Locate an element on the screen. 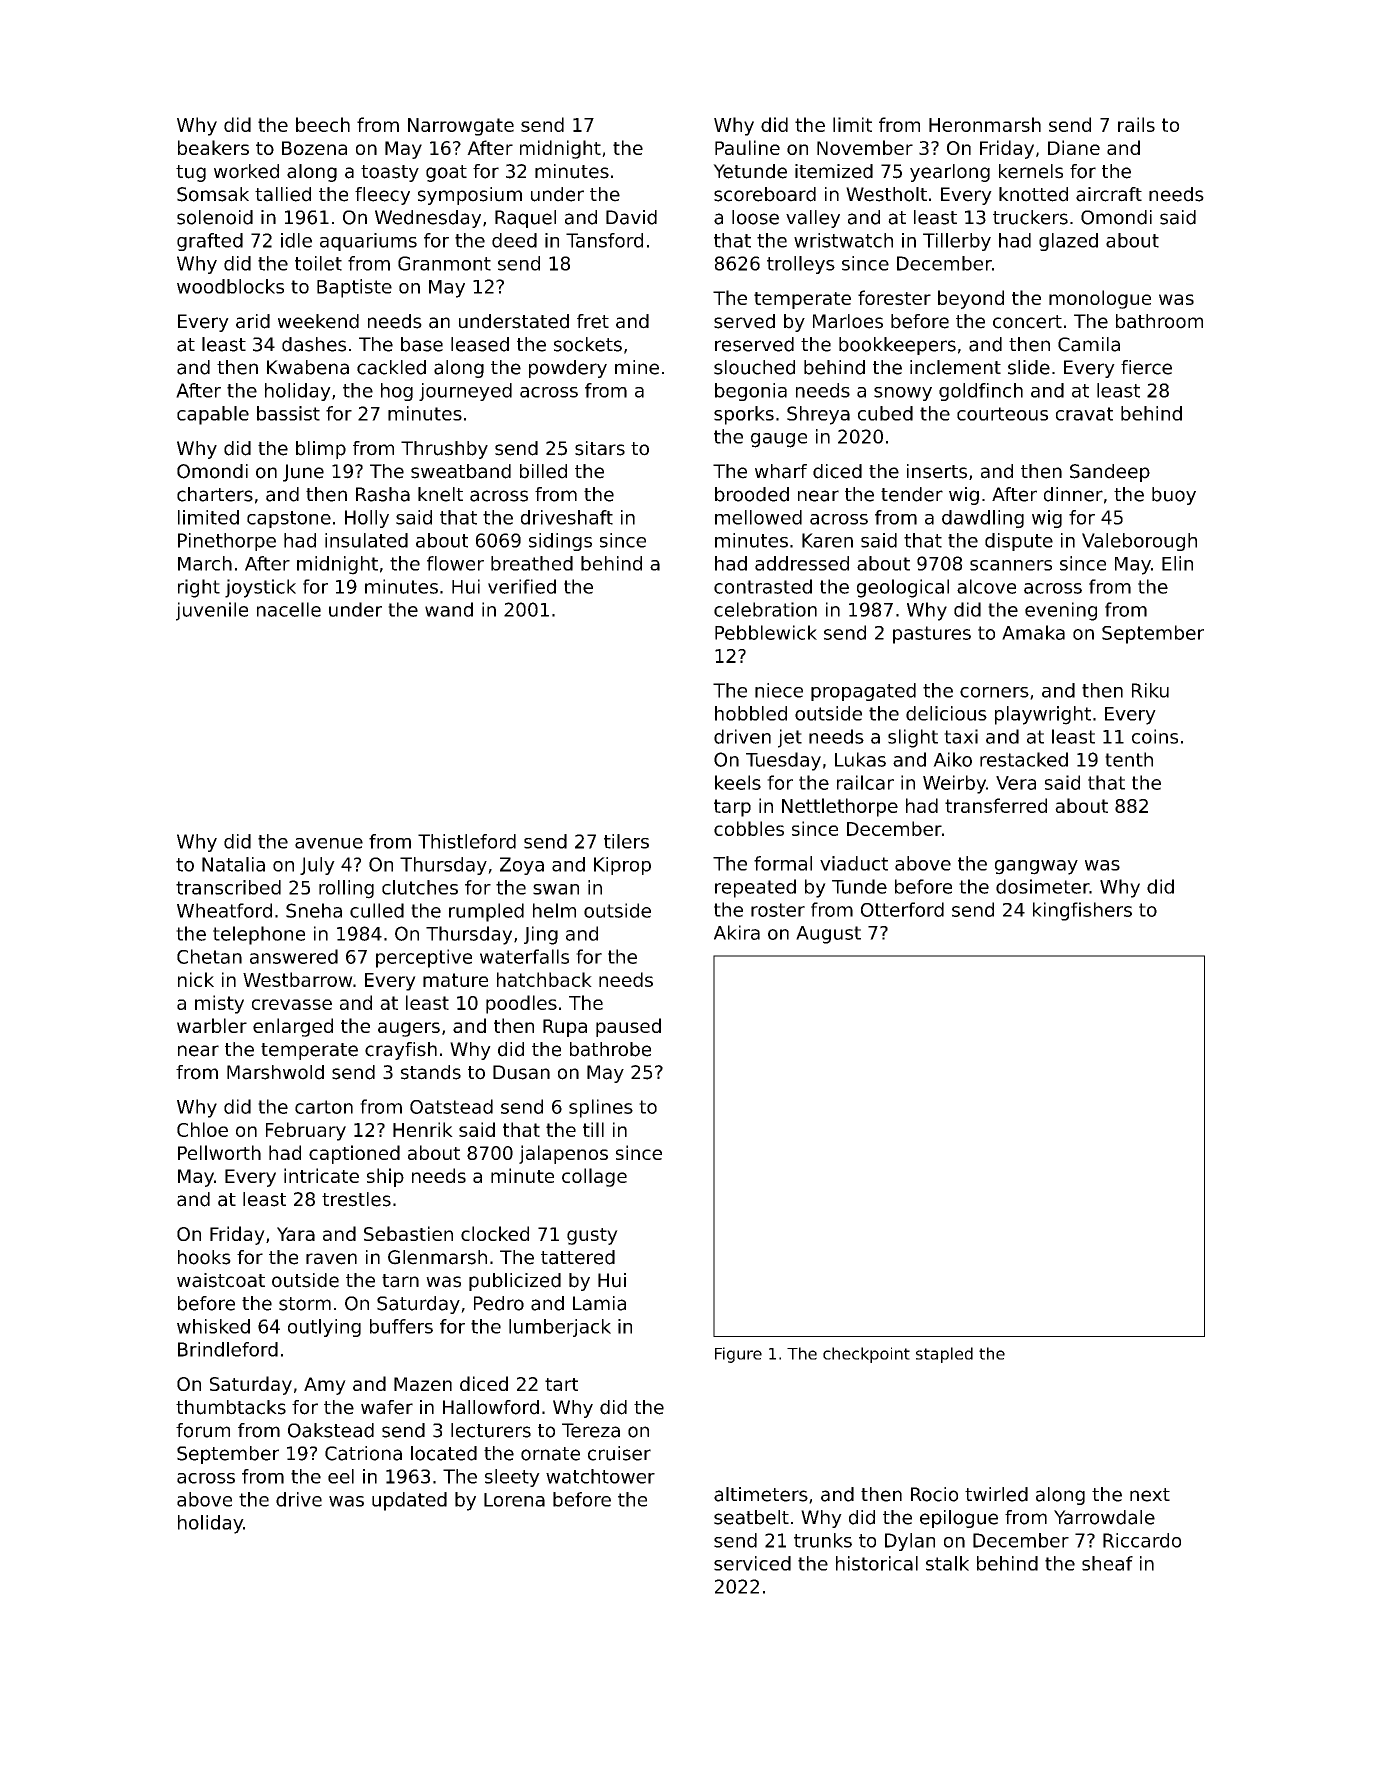  located is located at coordinates (444, 1453).
